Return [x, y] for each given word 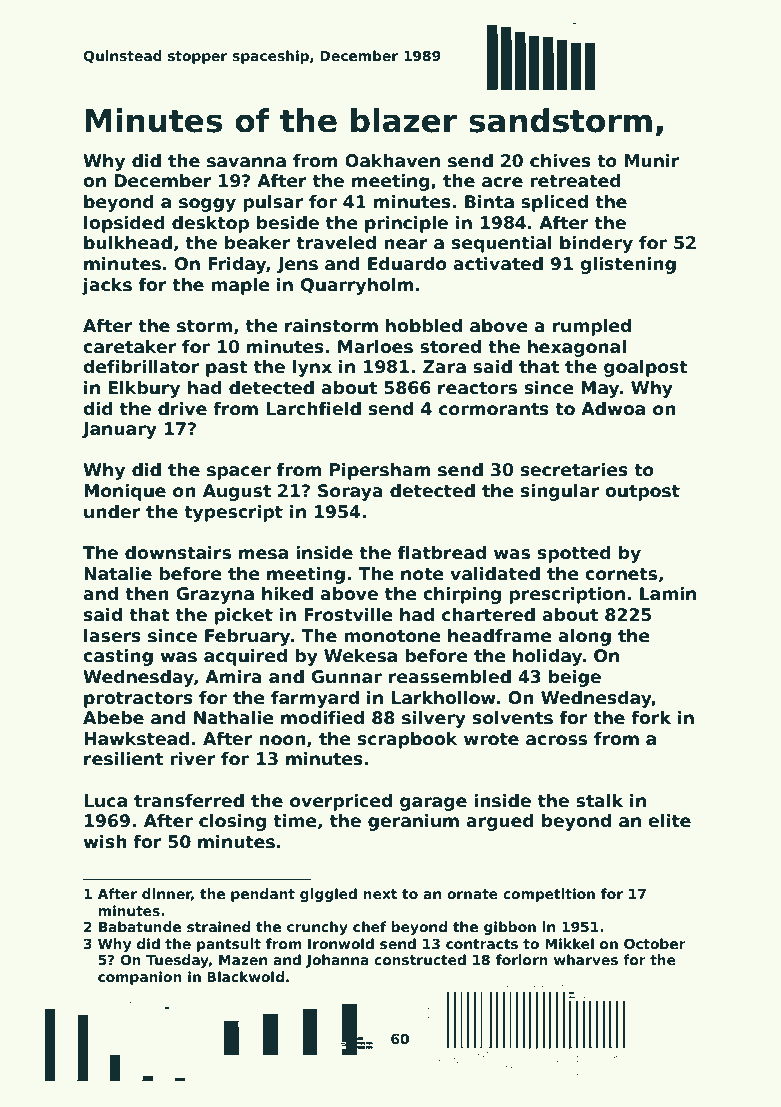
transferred [189, 801]
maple [240, 286]
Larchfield [313, 409]
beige [575, 678]
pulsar [273, 203]
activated [498, 264]
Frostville [348, 615]
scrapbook [408, 740]
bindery [596, 244]
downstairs [178, 553]
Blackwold [245, 976]
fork [651, 718]
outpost [642, 493]
